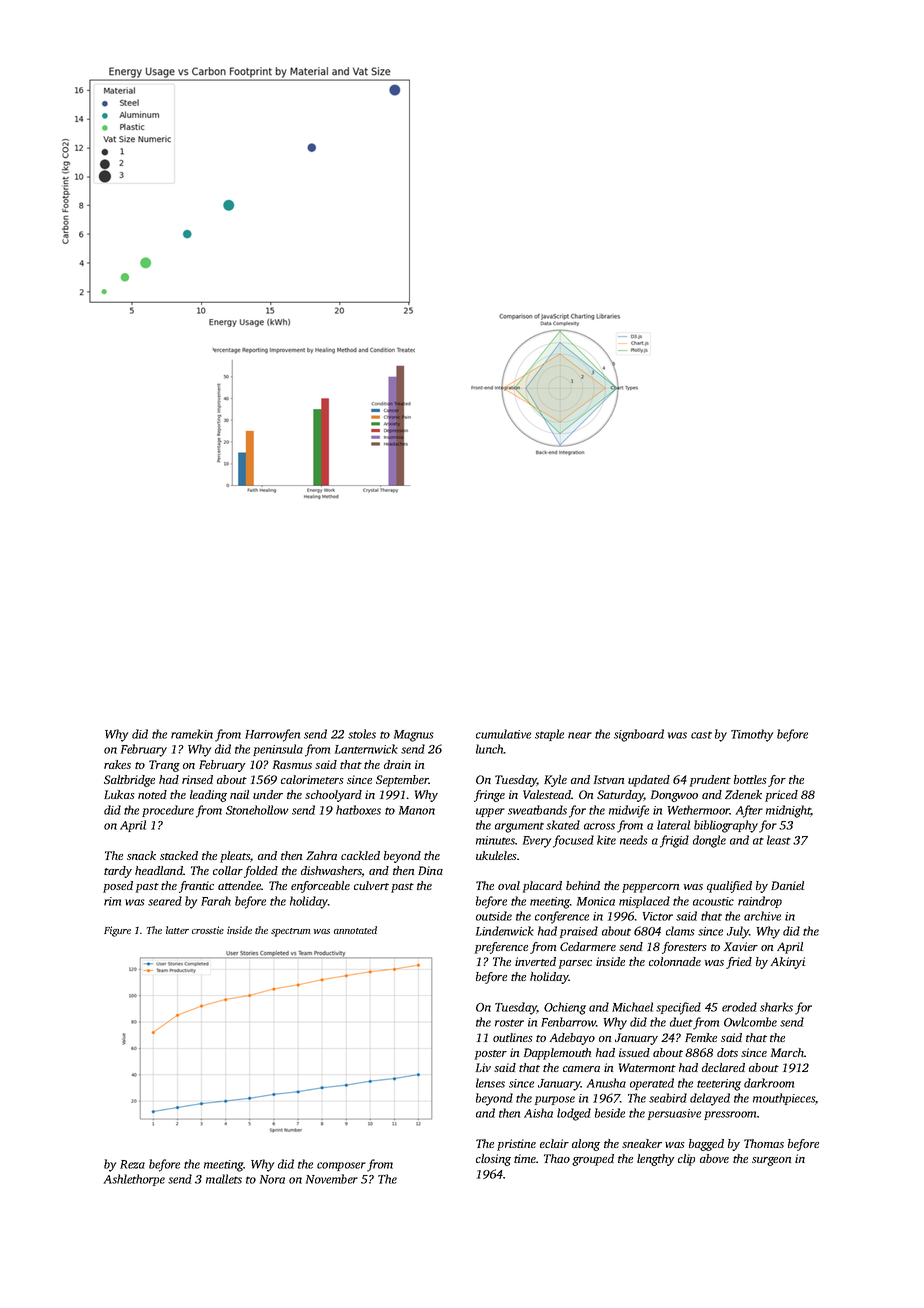 The height and width of the page is (1308, 924). I want to click on Ashlethorpe, so click(134, 1180).
